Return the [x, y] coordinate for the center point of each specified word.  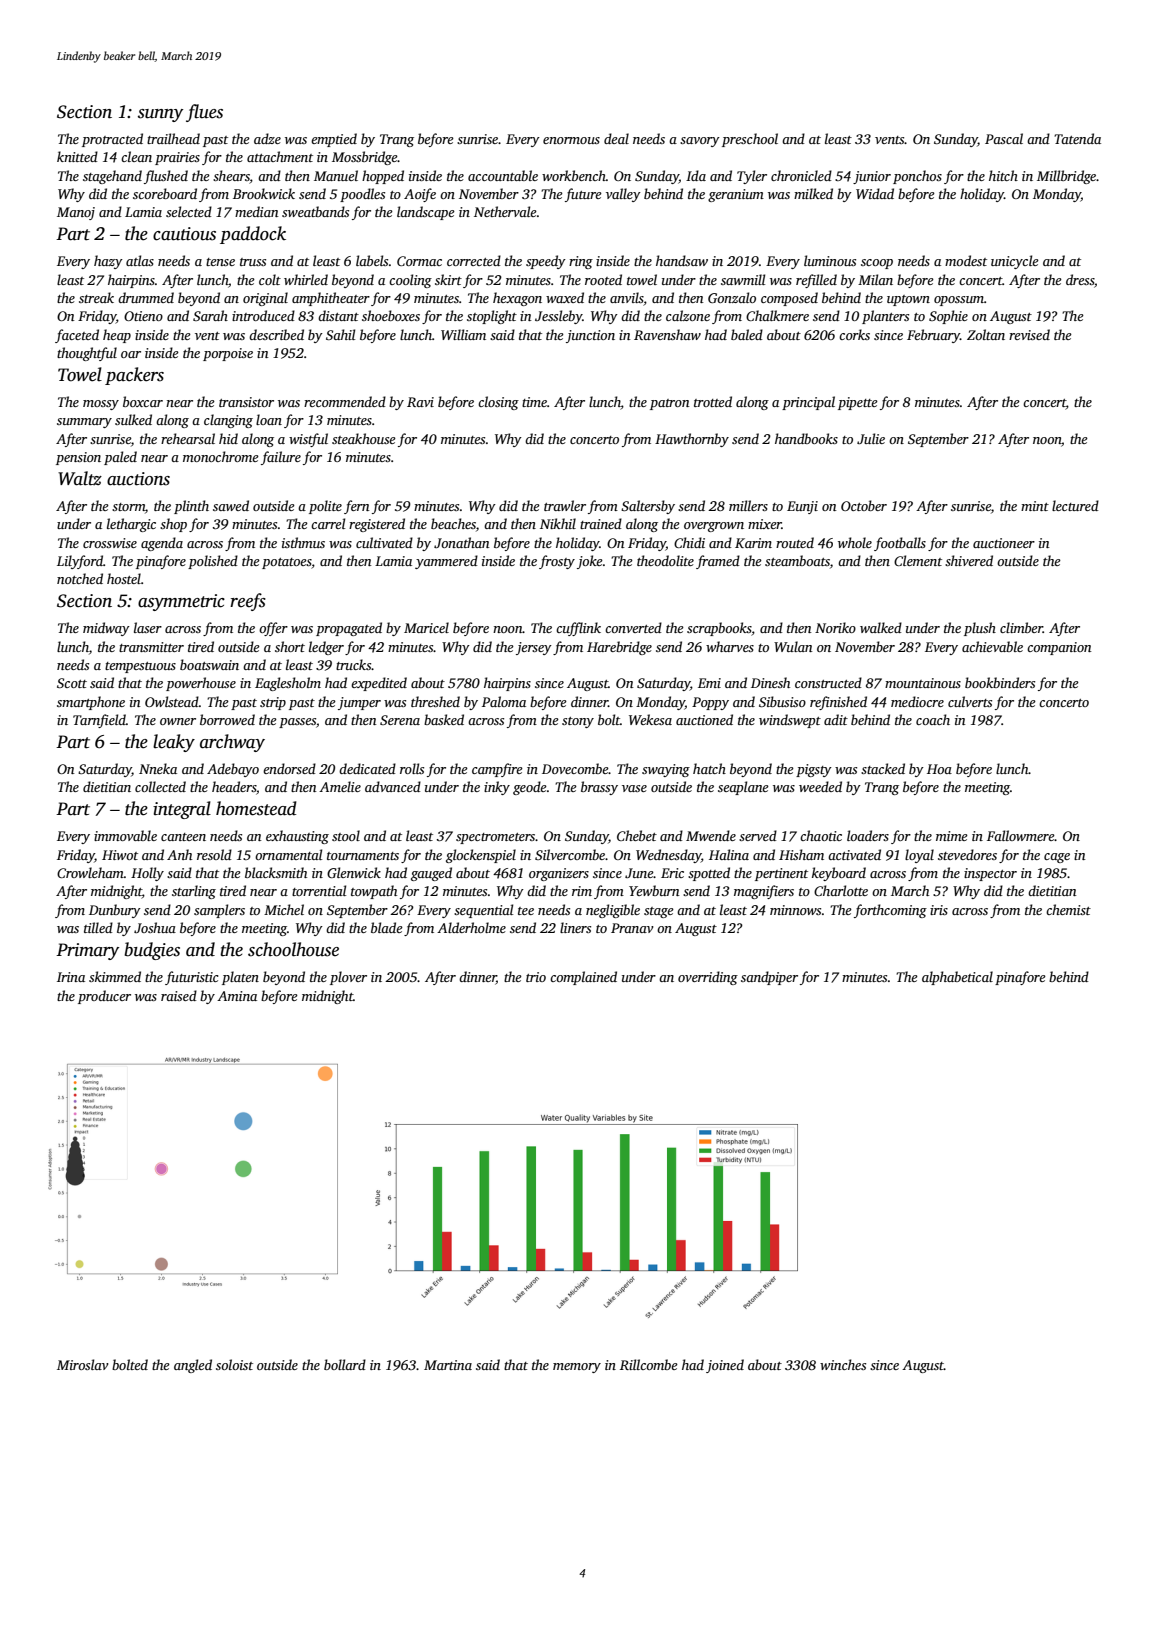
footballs [900, 544]
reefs [248, 602]
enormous [571, 140]
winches [843, 1364]
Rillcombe [649, 1364]
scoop [877, 264]
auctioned [704, 719]
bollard [345, 1364]
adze [267, 138]
